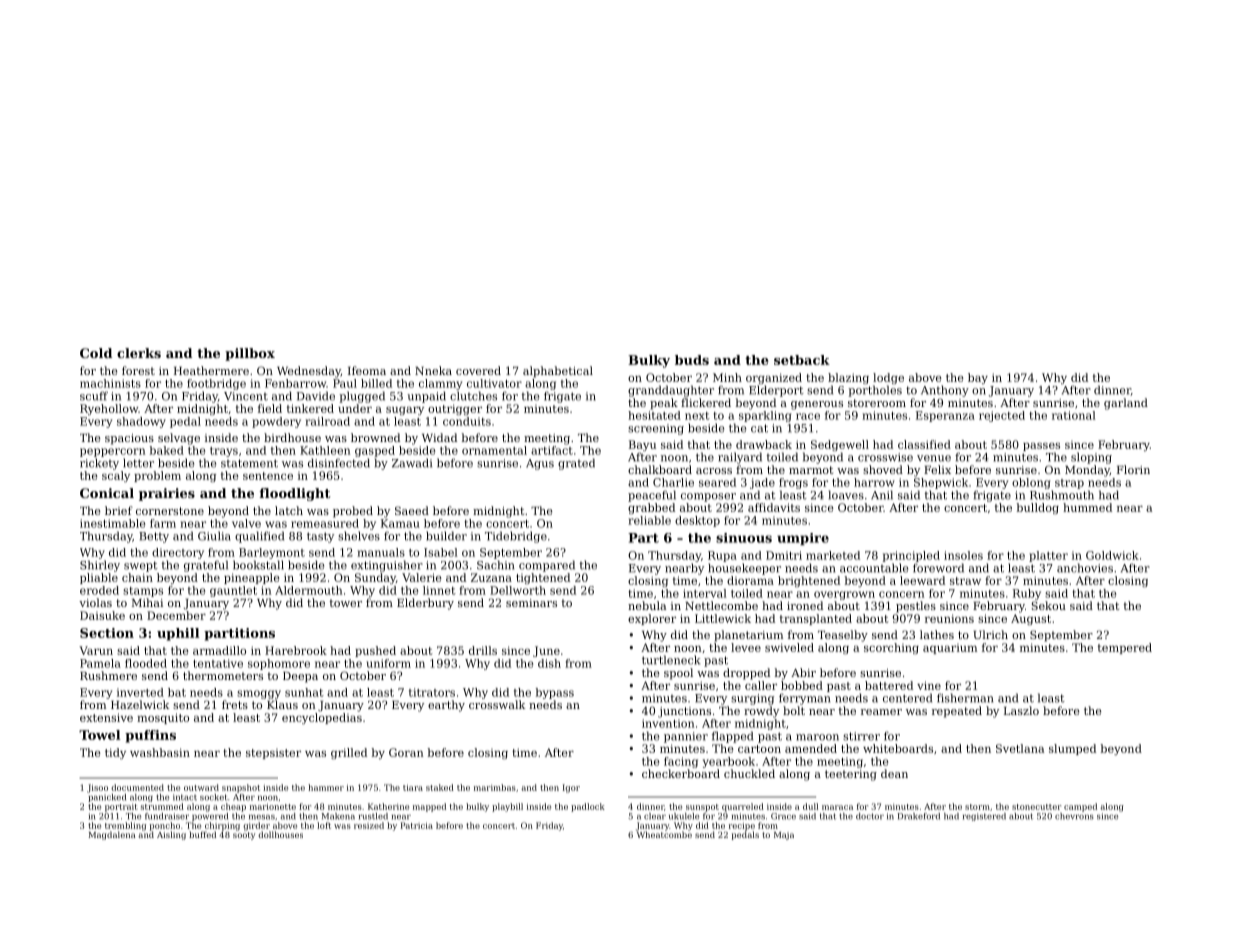  I want to click on Maja, so click(784, 836).
